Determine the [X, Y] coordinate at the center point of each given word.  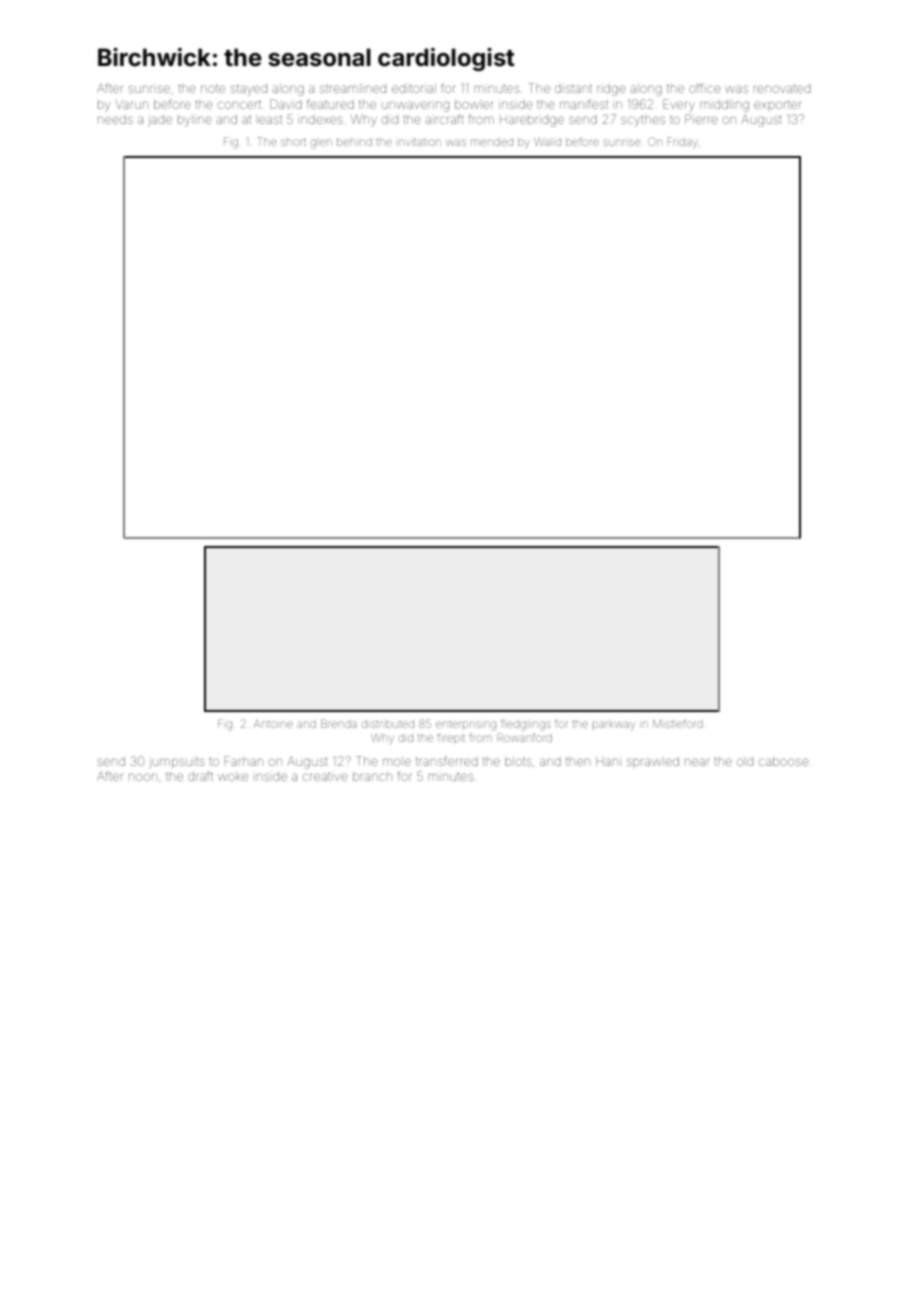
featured [330, 104]
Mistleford [678, 723]
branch [372, 776]
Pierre [701, 119]
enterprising [466, 726]
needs [115, 119]
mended [492, 142]
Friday [682, 143]
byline [194, 121]
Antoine [273, 724]
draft [200, 776]
